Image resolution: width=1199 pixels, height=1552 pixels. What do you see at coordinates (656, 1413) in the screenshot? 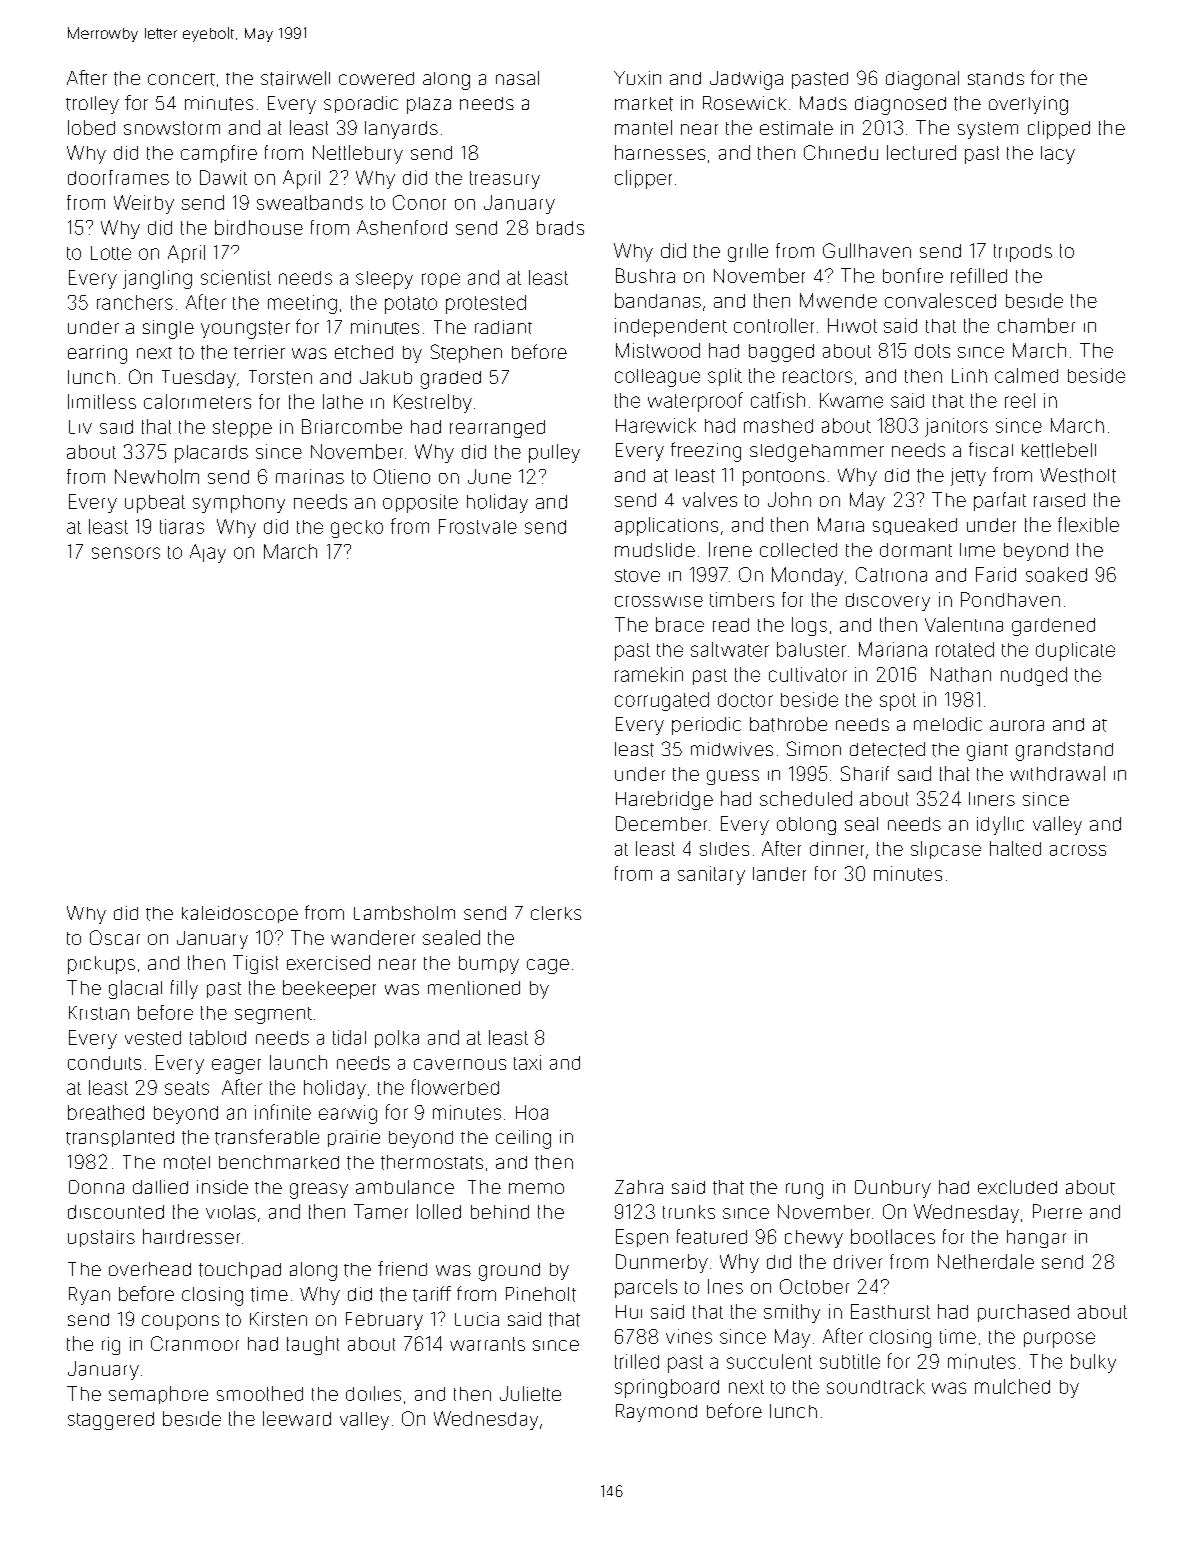
I see `Raymond` at bounding box center [656, 1413].
